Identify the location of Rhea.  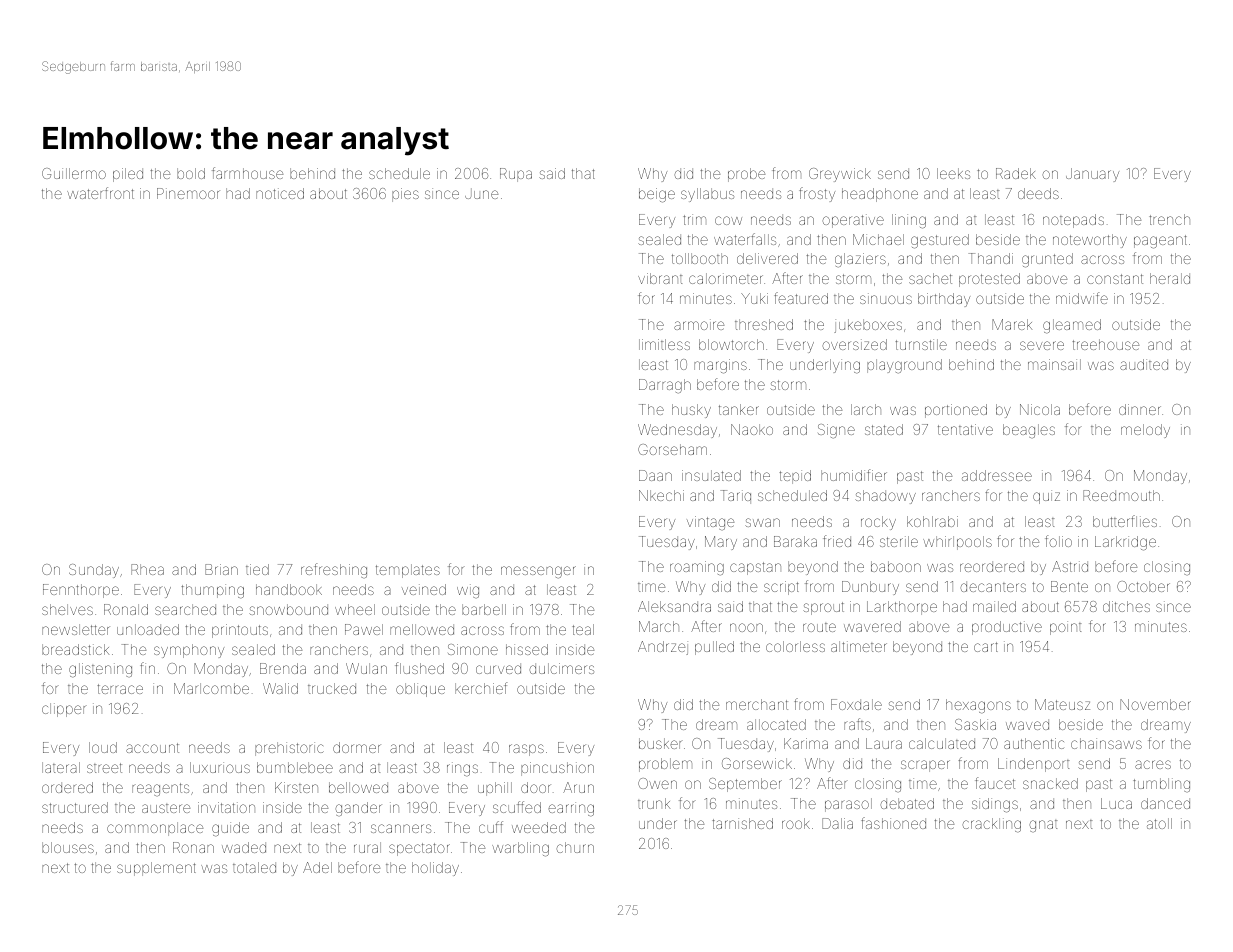
(147, 569).
